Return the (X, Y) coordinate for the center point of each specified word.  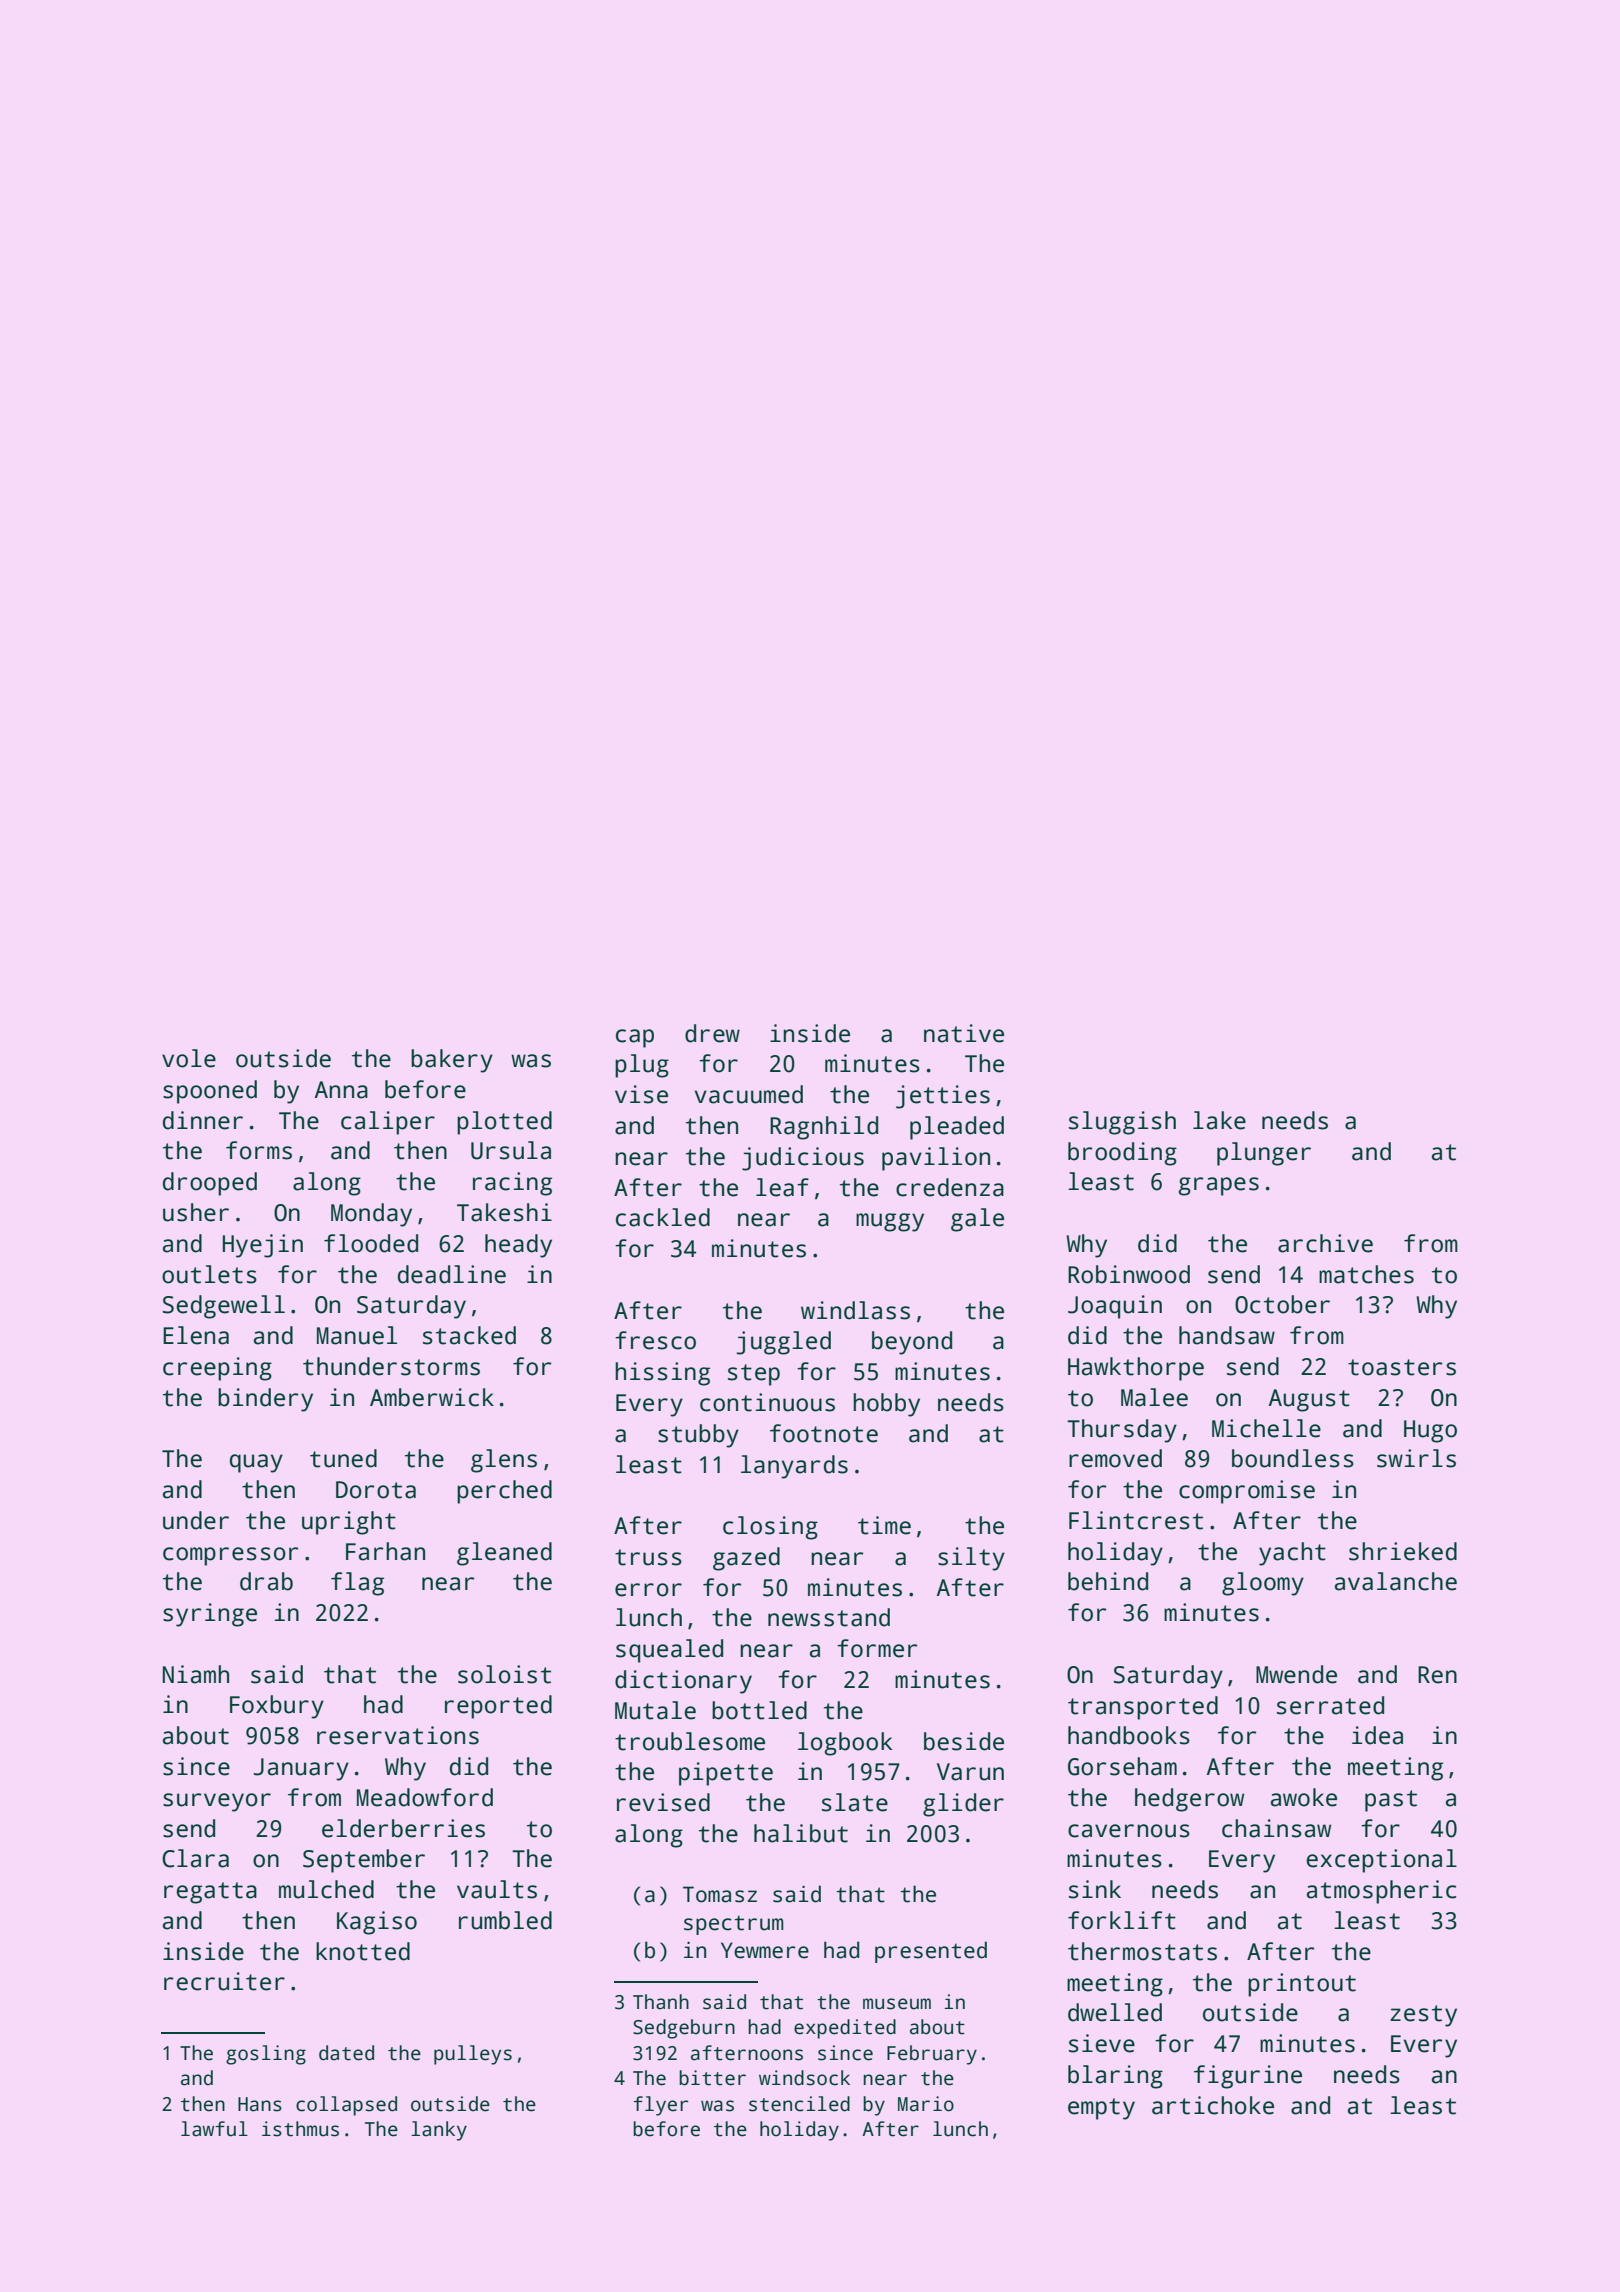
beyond (912, 1343)
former (877, 1648)
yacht (1292, 1554)
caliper (388, 1123)
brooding (1122, 1154)
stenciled (799, 2104)
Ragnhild (824, 1128)
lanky (439, 2131)
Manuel (357, 1335)
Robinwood (1129, 1274)
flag (357, 1584)
